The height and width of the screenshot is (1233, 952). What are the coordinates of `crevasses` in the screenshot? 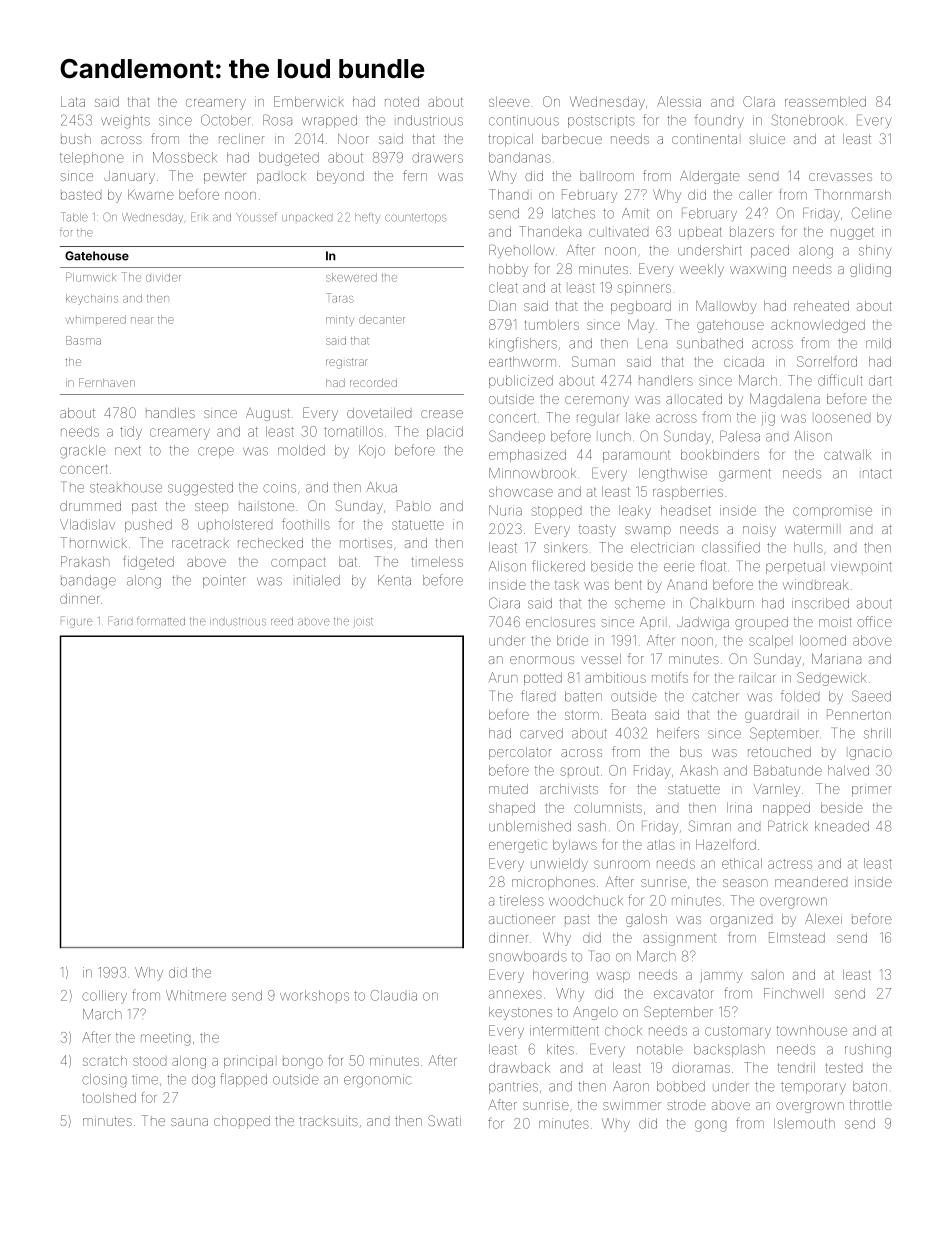 It's located at (840, 177).
